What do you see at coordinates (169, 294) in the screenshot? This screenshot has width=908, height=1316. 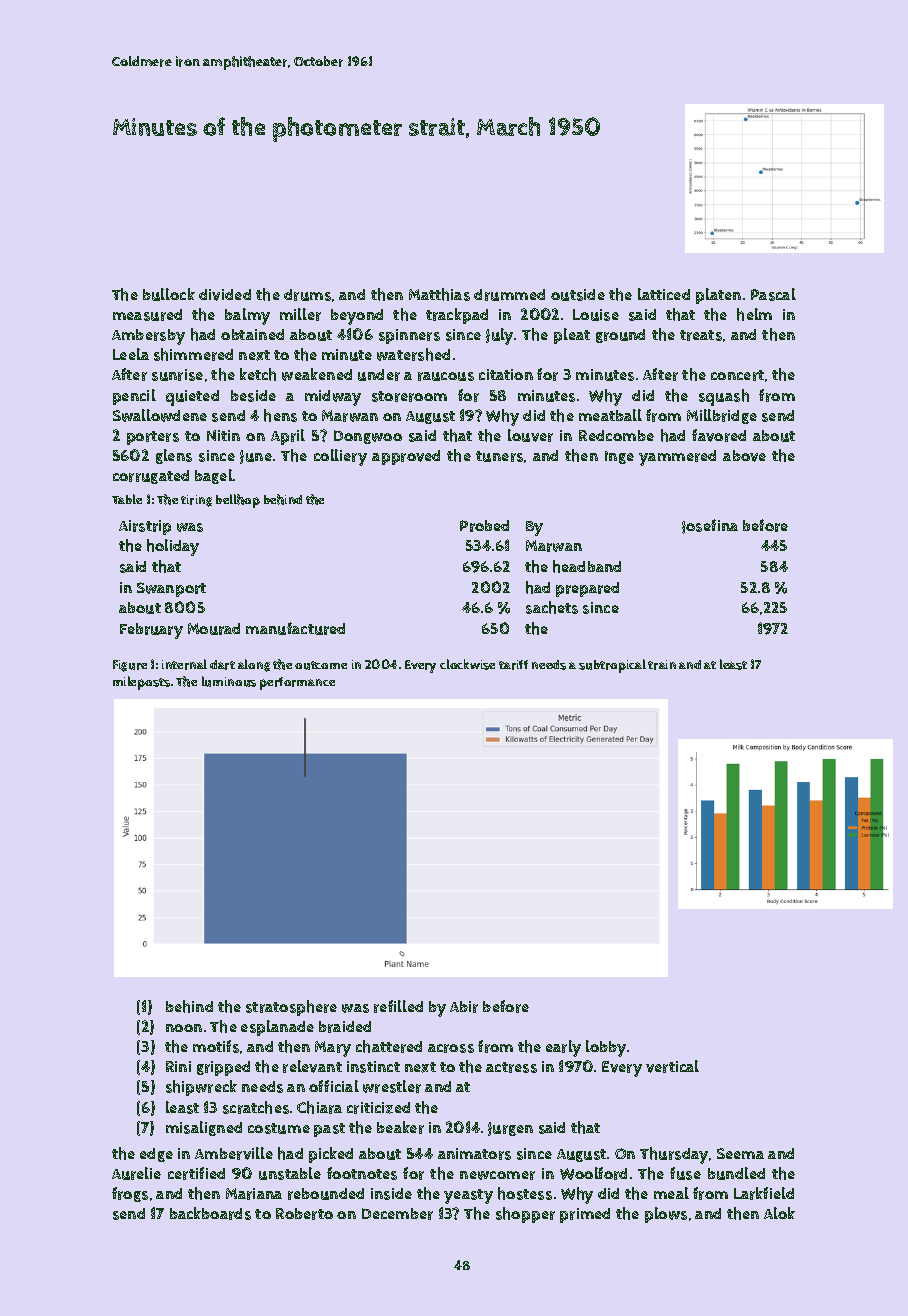 I see `bullock` at bounding box center [169, 294].
